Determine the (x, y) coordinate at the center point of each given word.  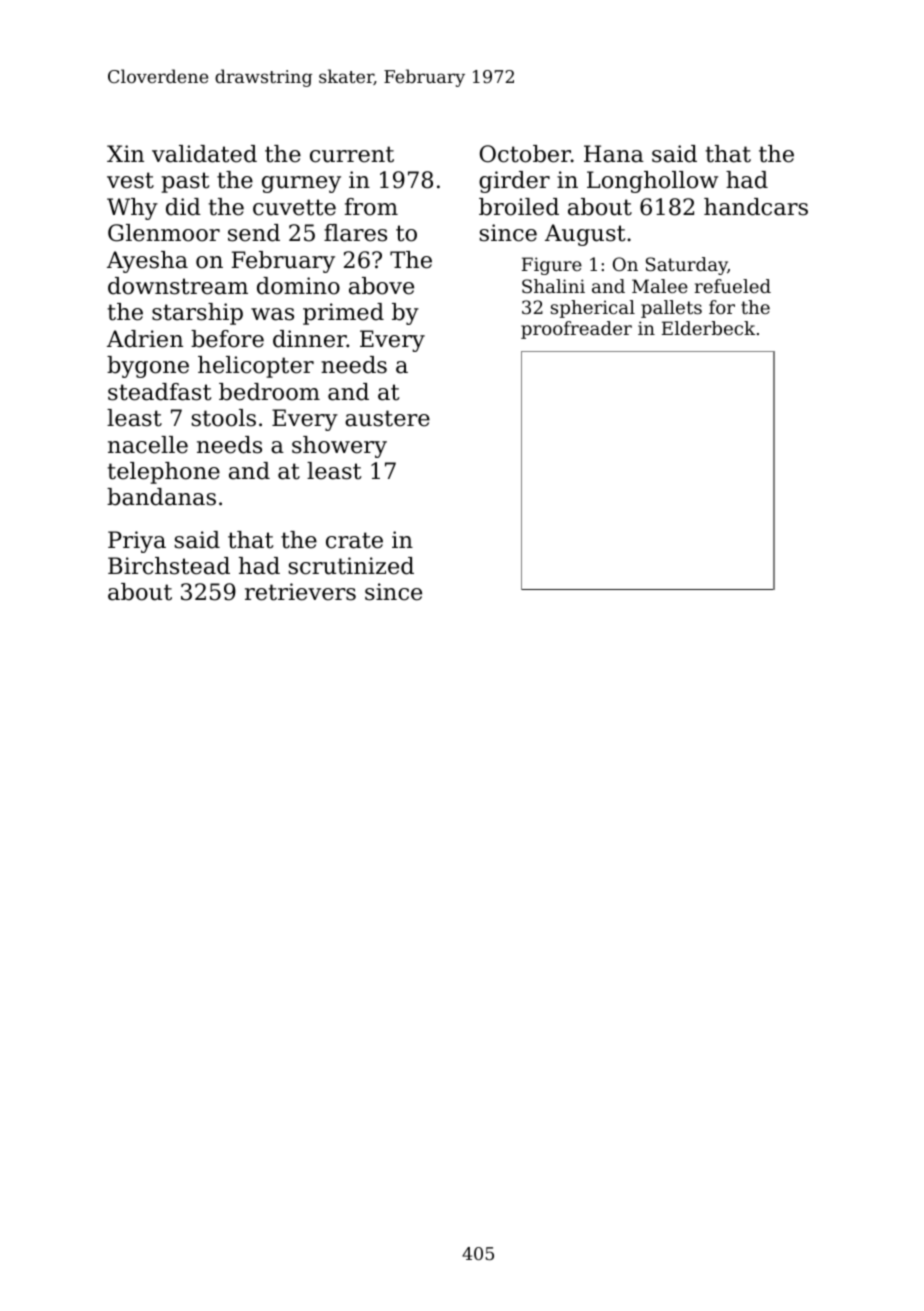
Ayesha (147, 262)
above (381, 286)
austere (387, 418)
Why (132, 209)
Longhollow (652, 182)
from (371, 207)
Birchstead (169, 566)
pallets (671, 309)
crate (354, 540)
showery (339, 447)
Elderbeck (708, 328)
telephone (163, 473)
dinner (310, 339)
